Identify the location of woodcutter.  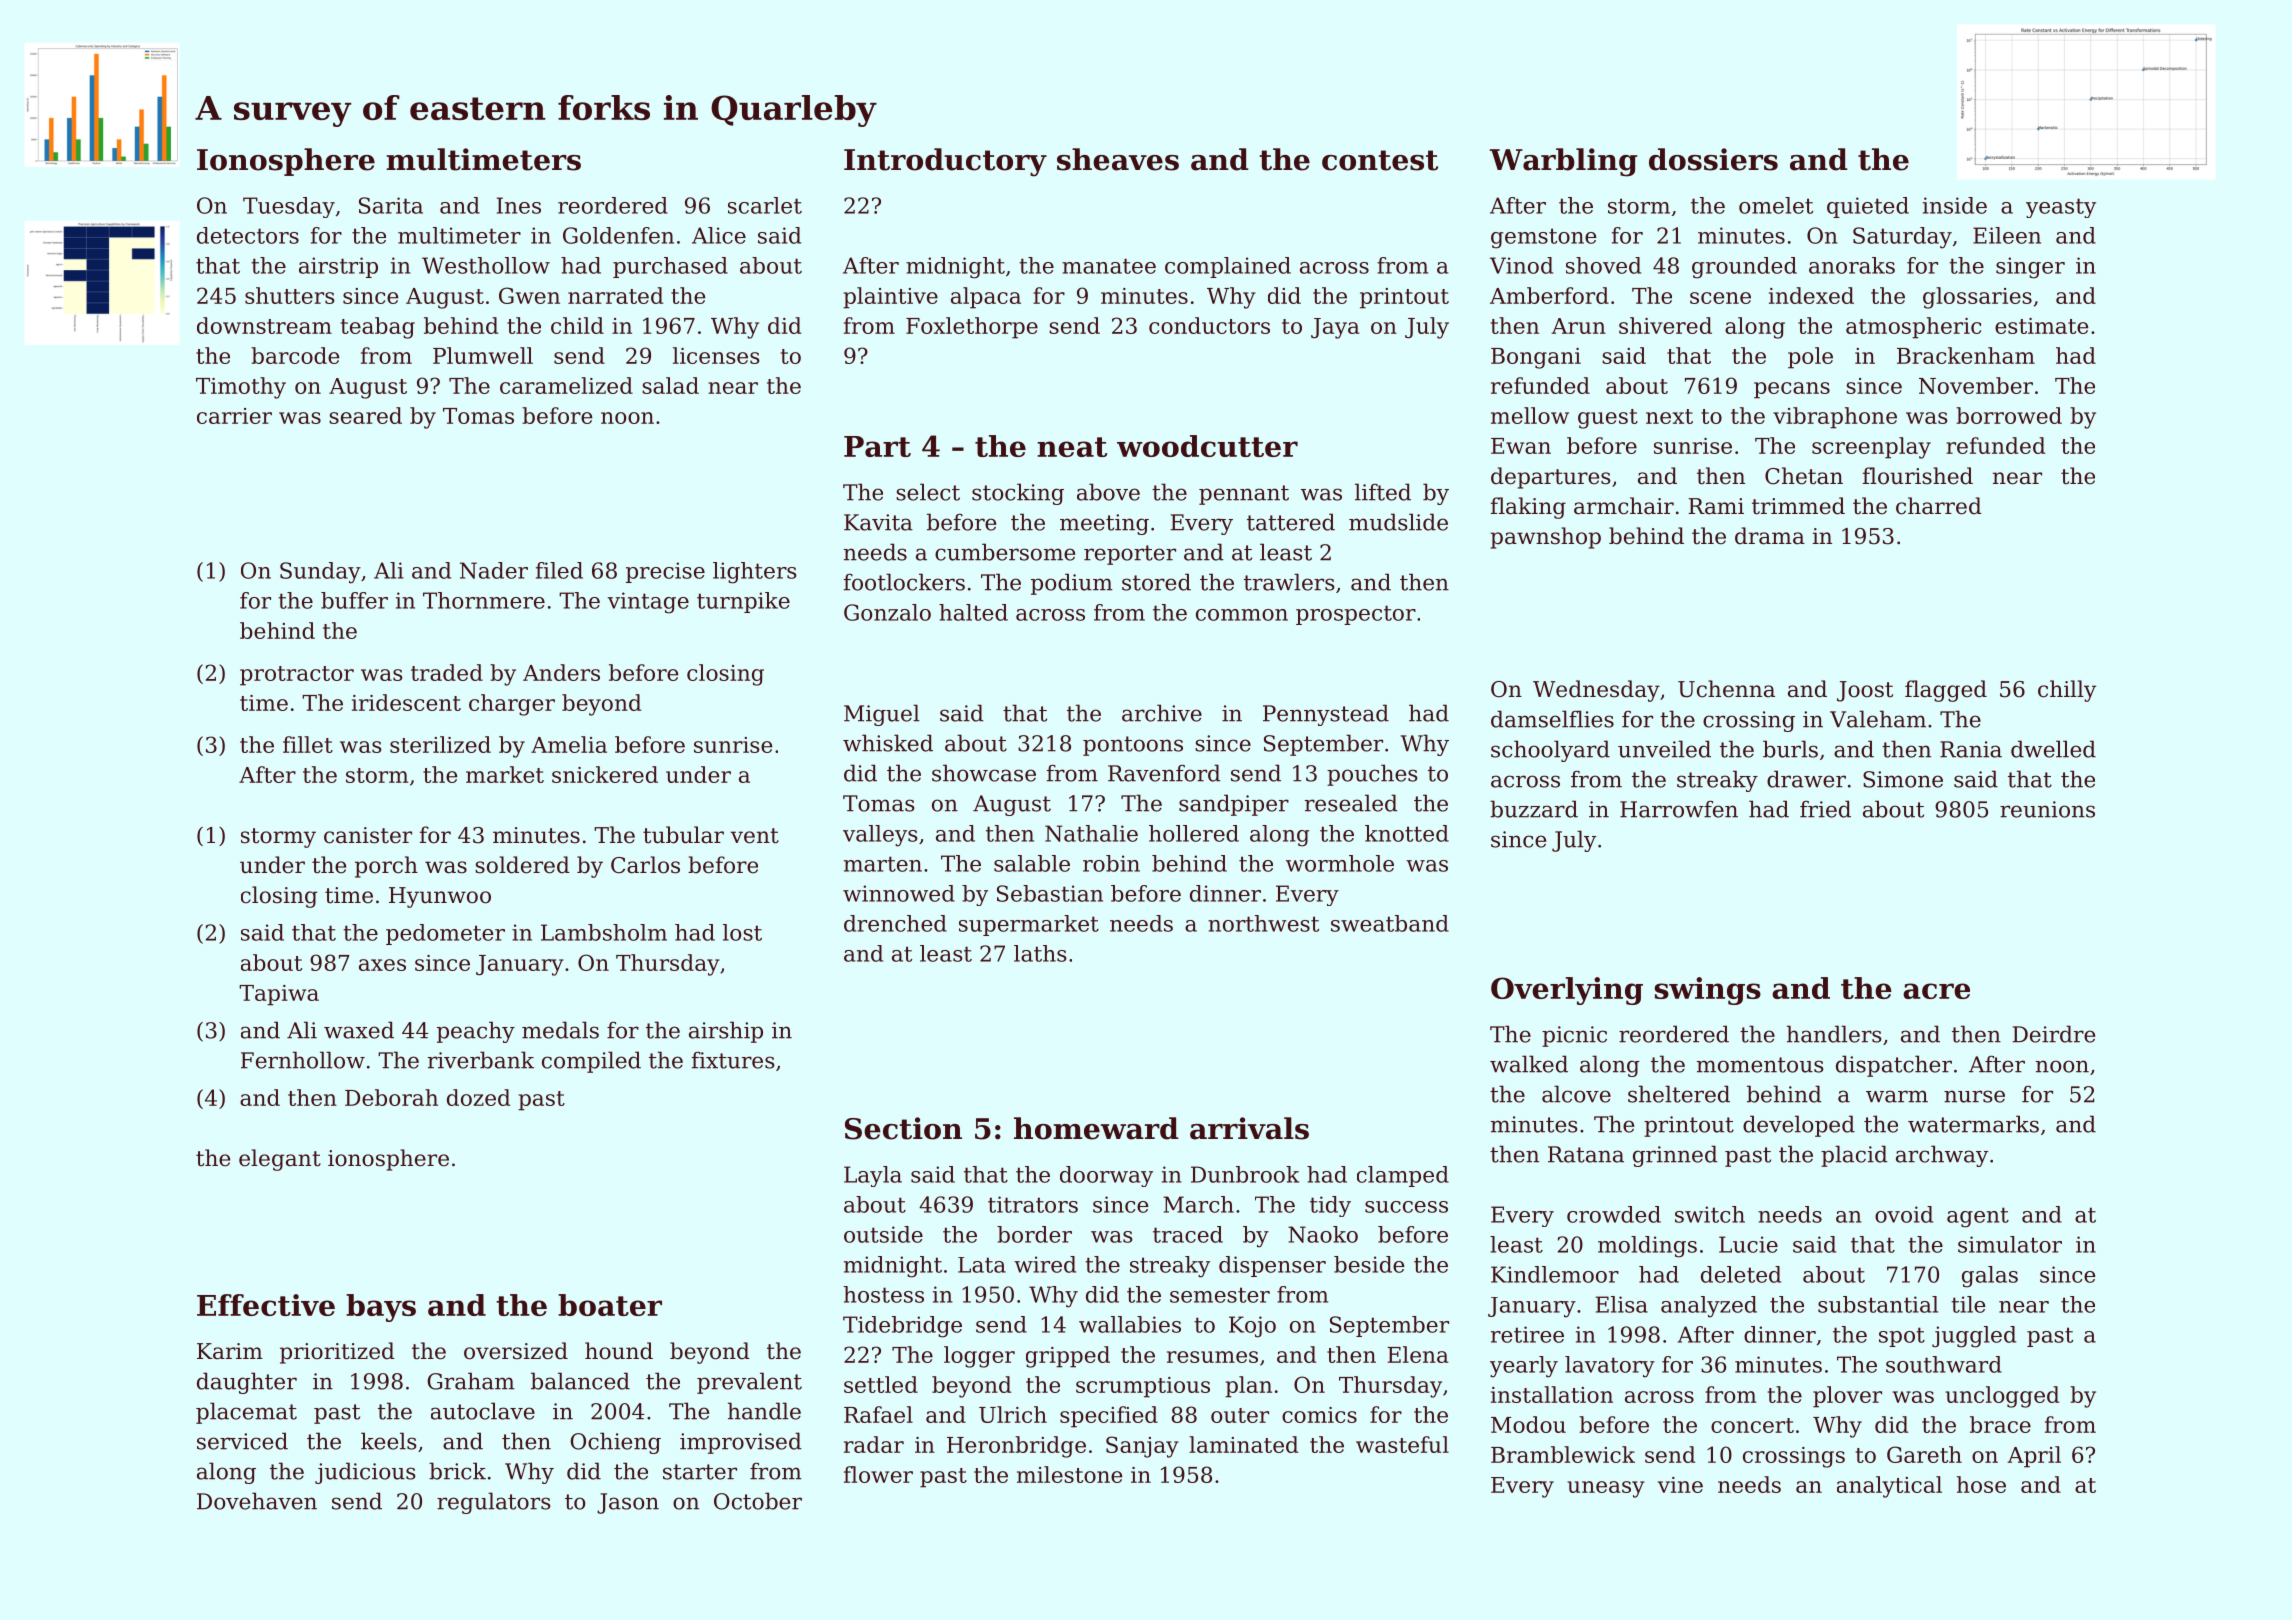
(1207, 446).
